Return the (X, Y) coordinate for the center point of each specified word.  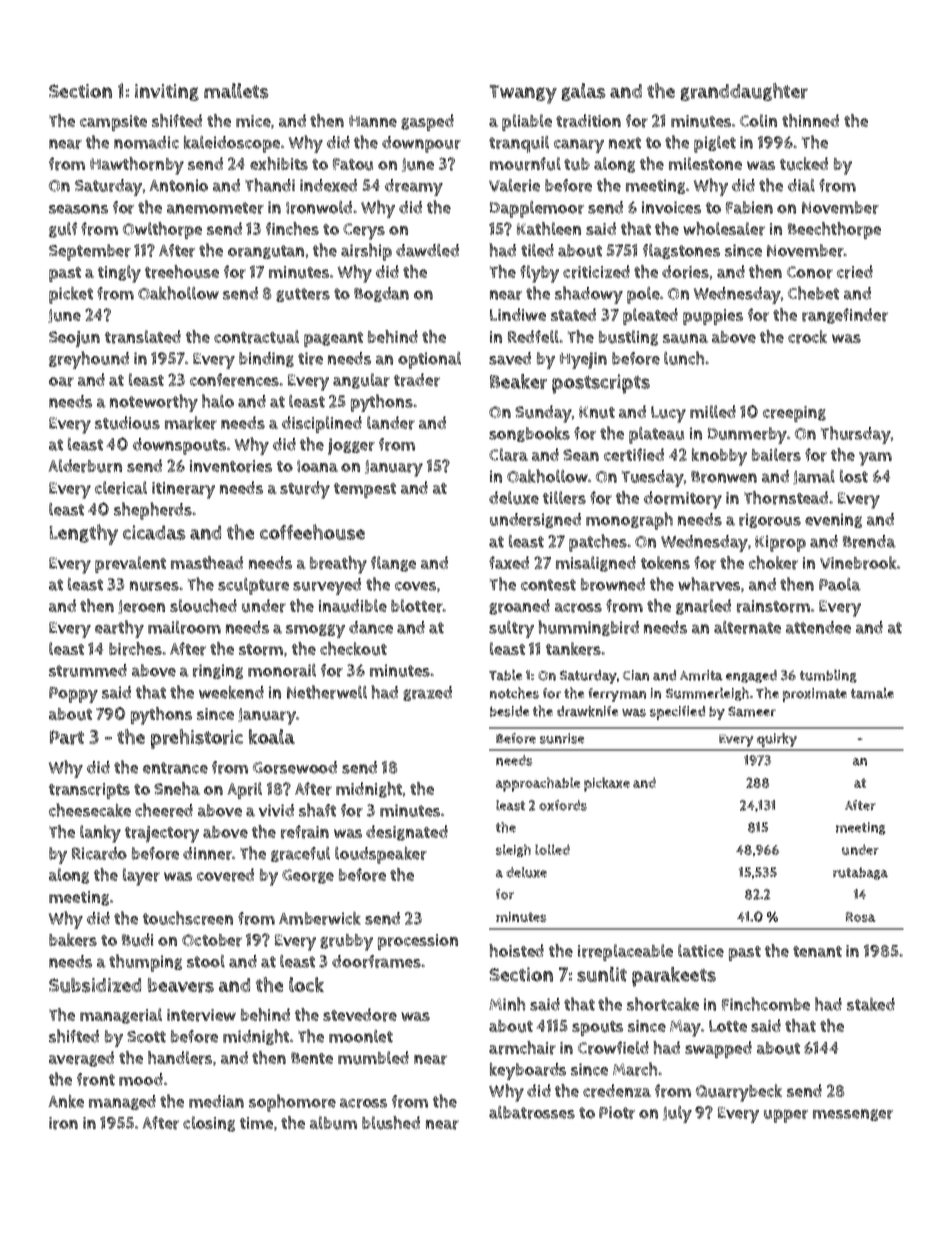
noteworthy (154, 403)
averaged (81, 1059)
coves (415, 586)
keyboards (528, 1071)
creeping (794, 414)
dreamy (414, 187)
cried (855, 272)
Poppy (73, 695)
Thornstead (786, 498)
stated (573, 314)
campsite (113, 123)
